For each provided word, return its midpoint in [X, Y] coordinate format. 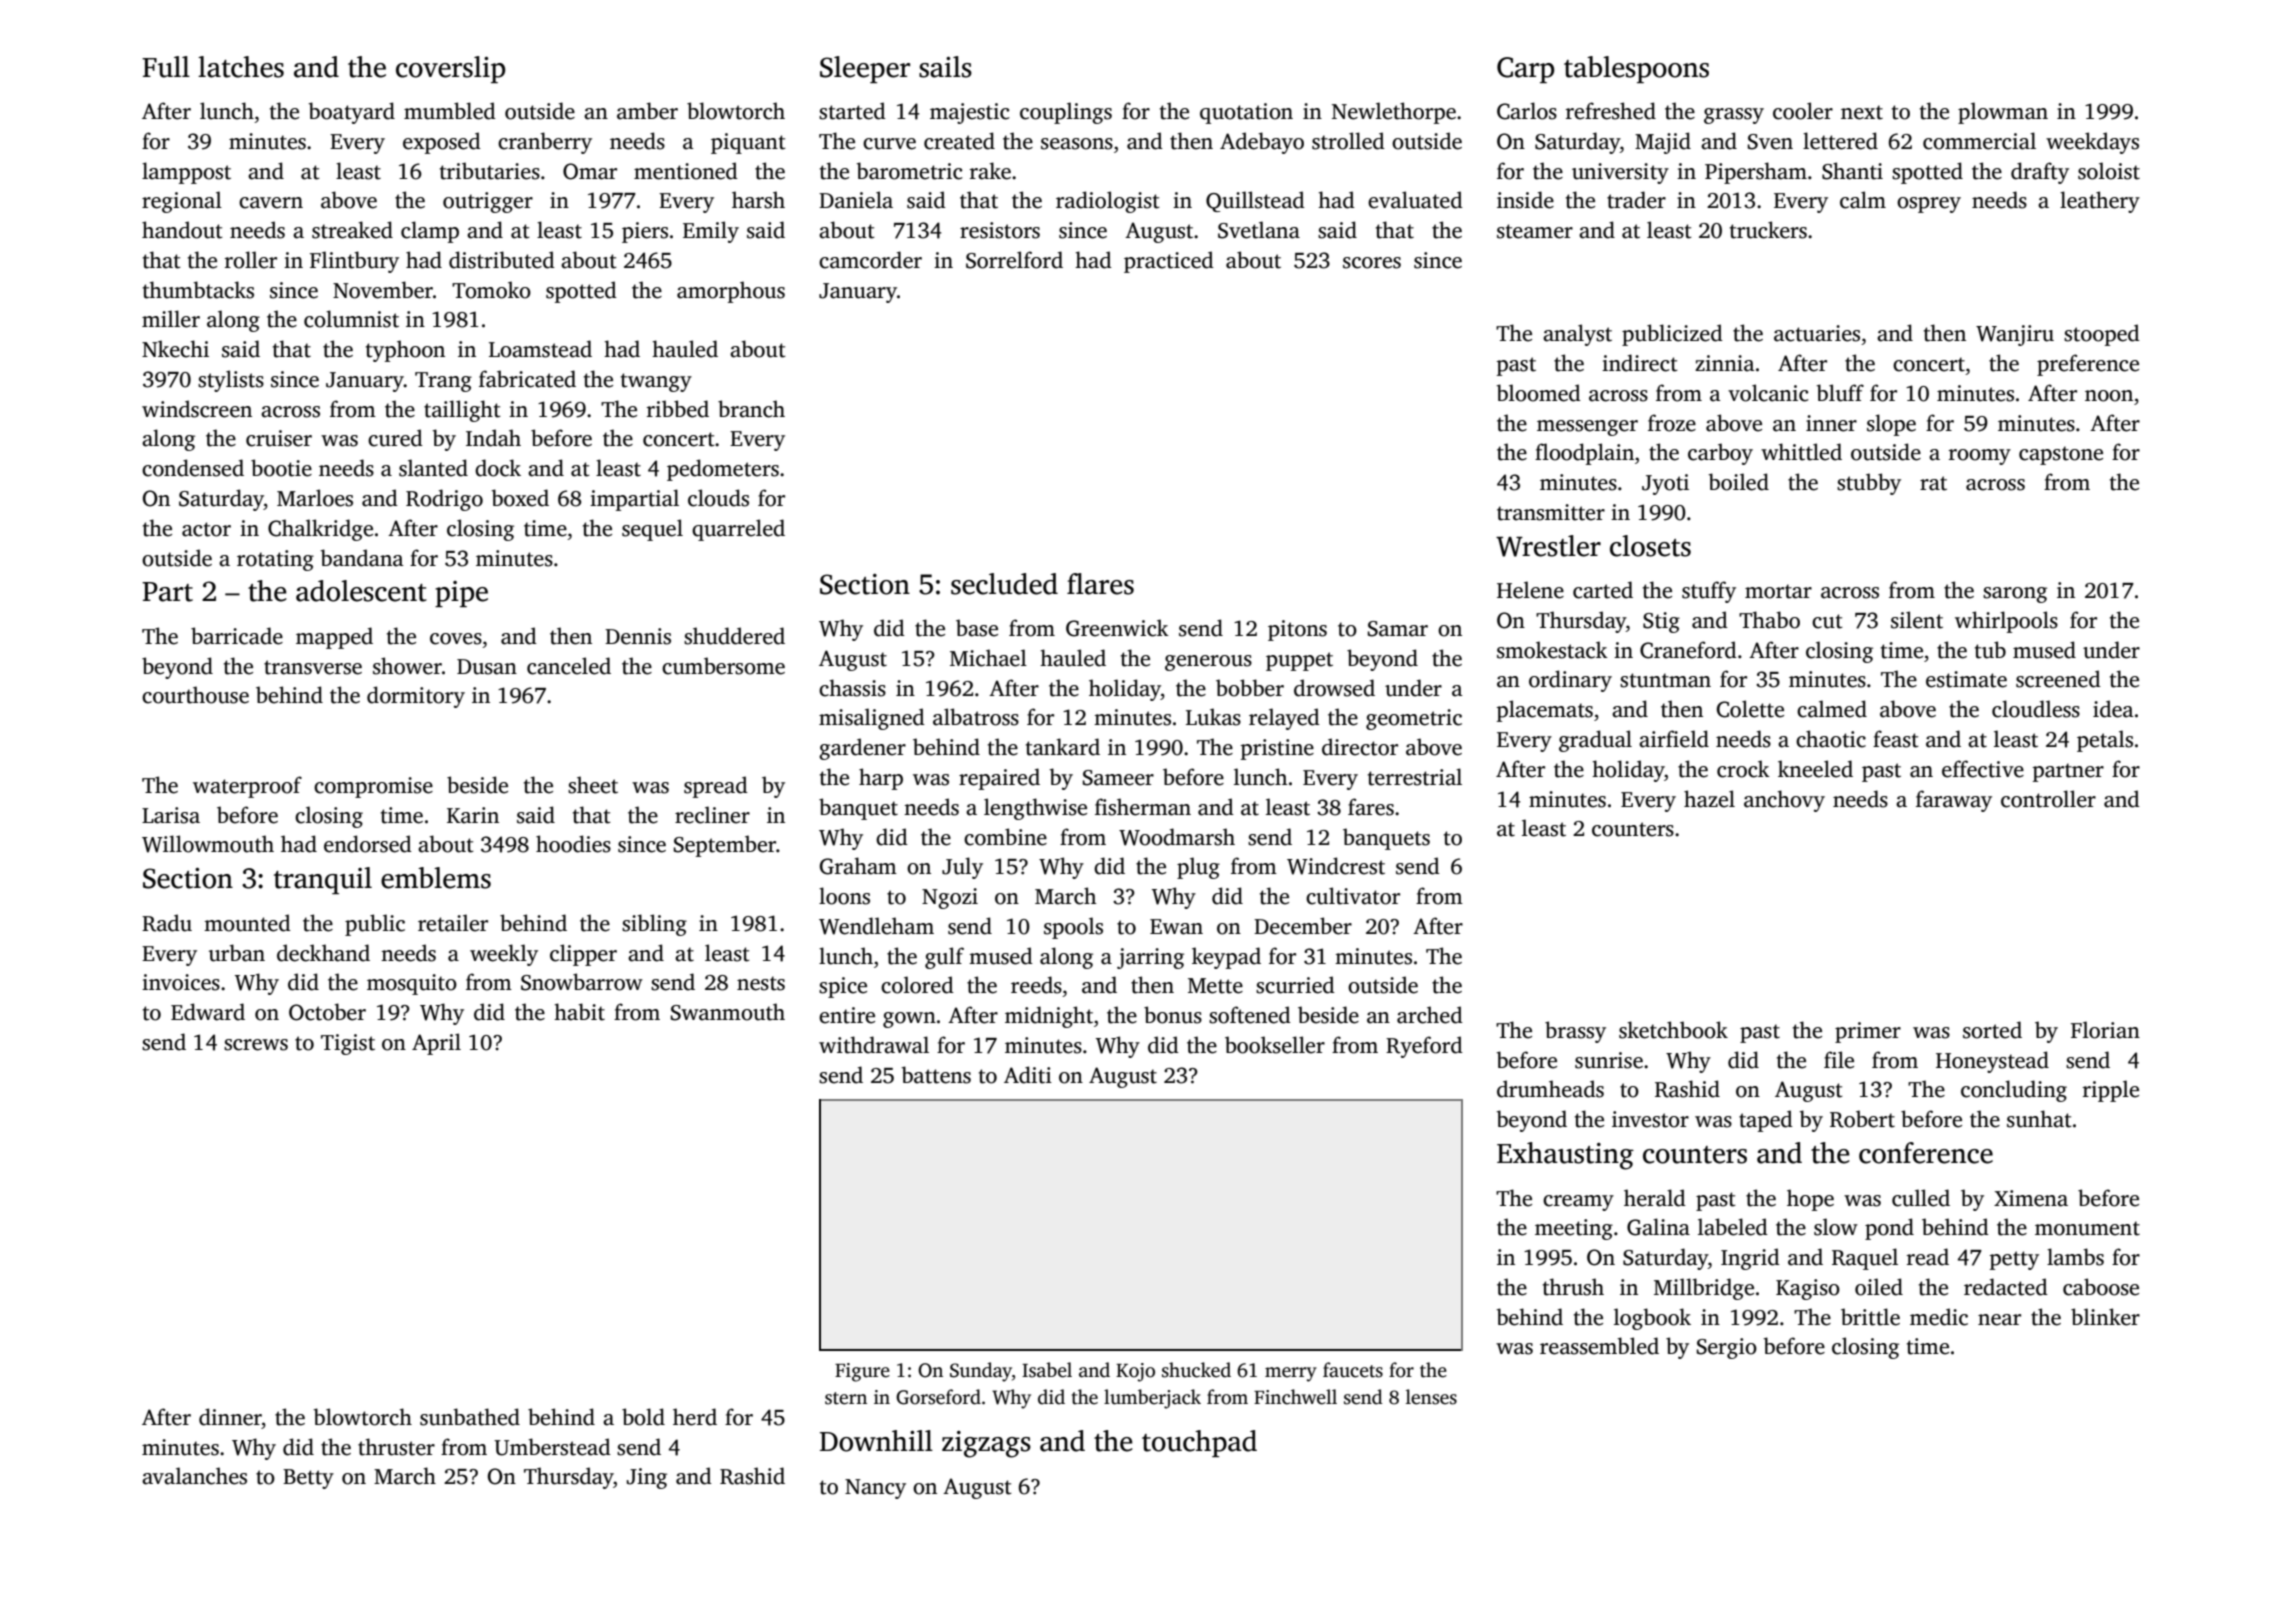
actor [206, 529]
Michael [988, 658]
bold [643, 1417]
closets [1650, 546]
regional [182, 202]
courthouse [195, 695]
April [436, 1044]
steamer [1535, 231]
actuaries [1817, 333]
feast [1896, 739]
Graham [858, 866]
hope [1810, 1200]
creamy [1578, 1203]
